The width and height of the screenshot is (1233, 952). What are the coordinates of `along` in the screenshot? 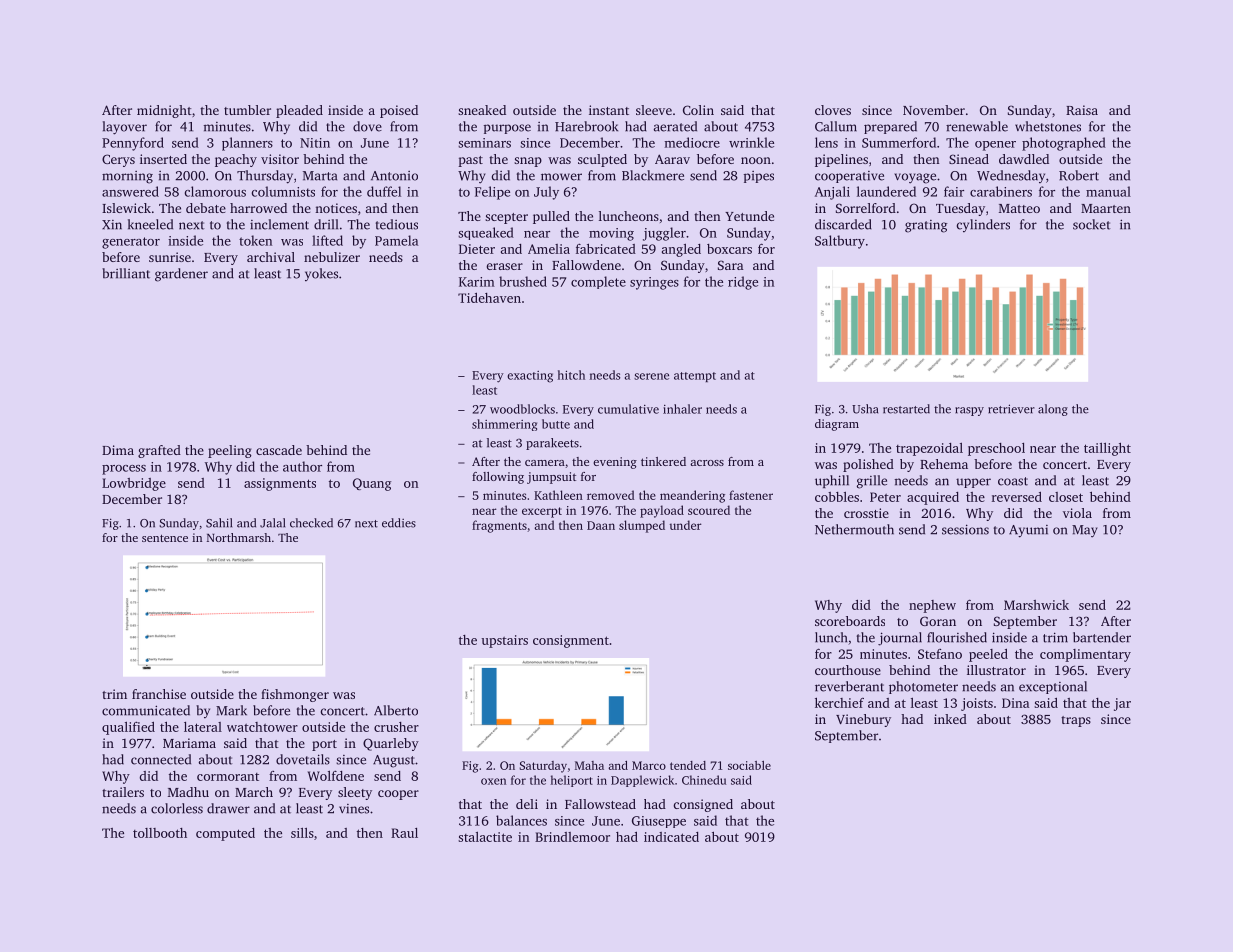 It's located at (1053, 410).
